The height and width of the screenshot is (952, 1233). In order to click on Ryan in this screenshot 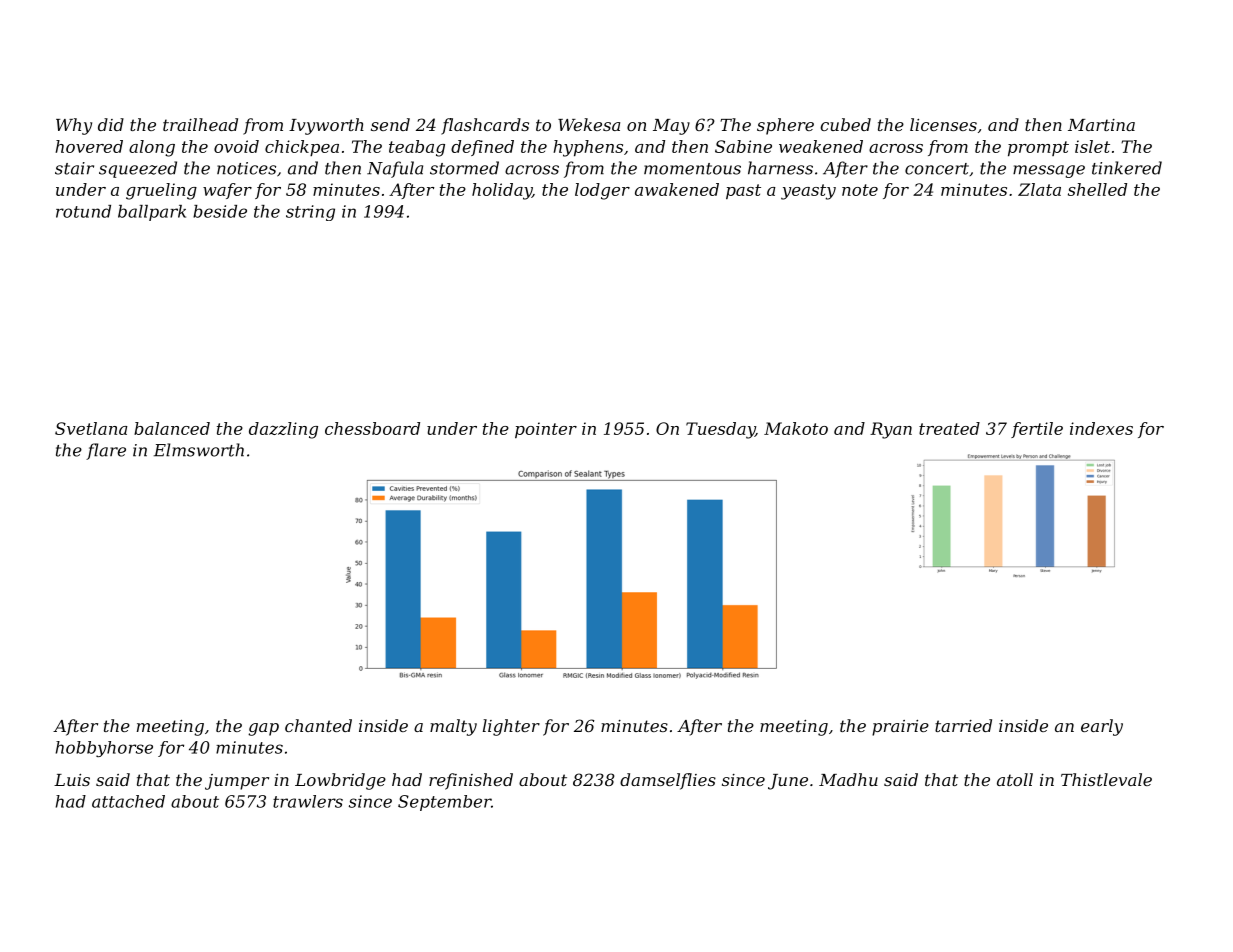, I will do `click(891, 430)`.
